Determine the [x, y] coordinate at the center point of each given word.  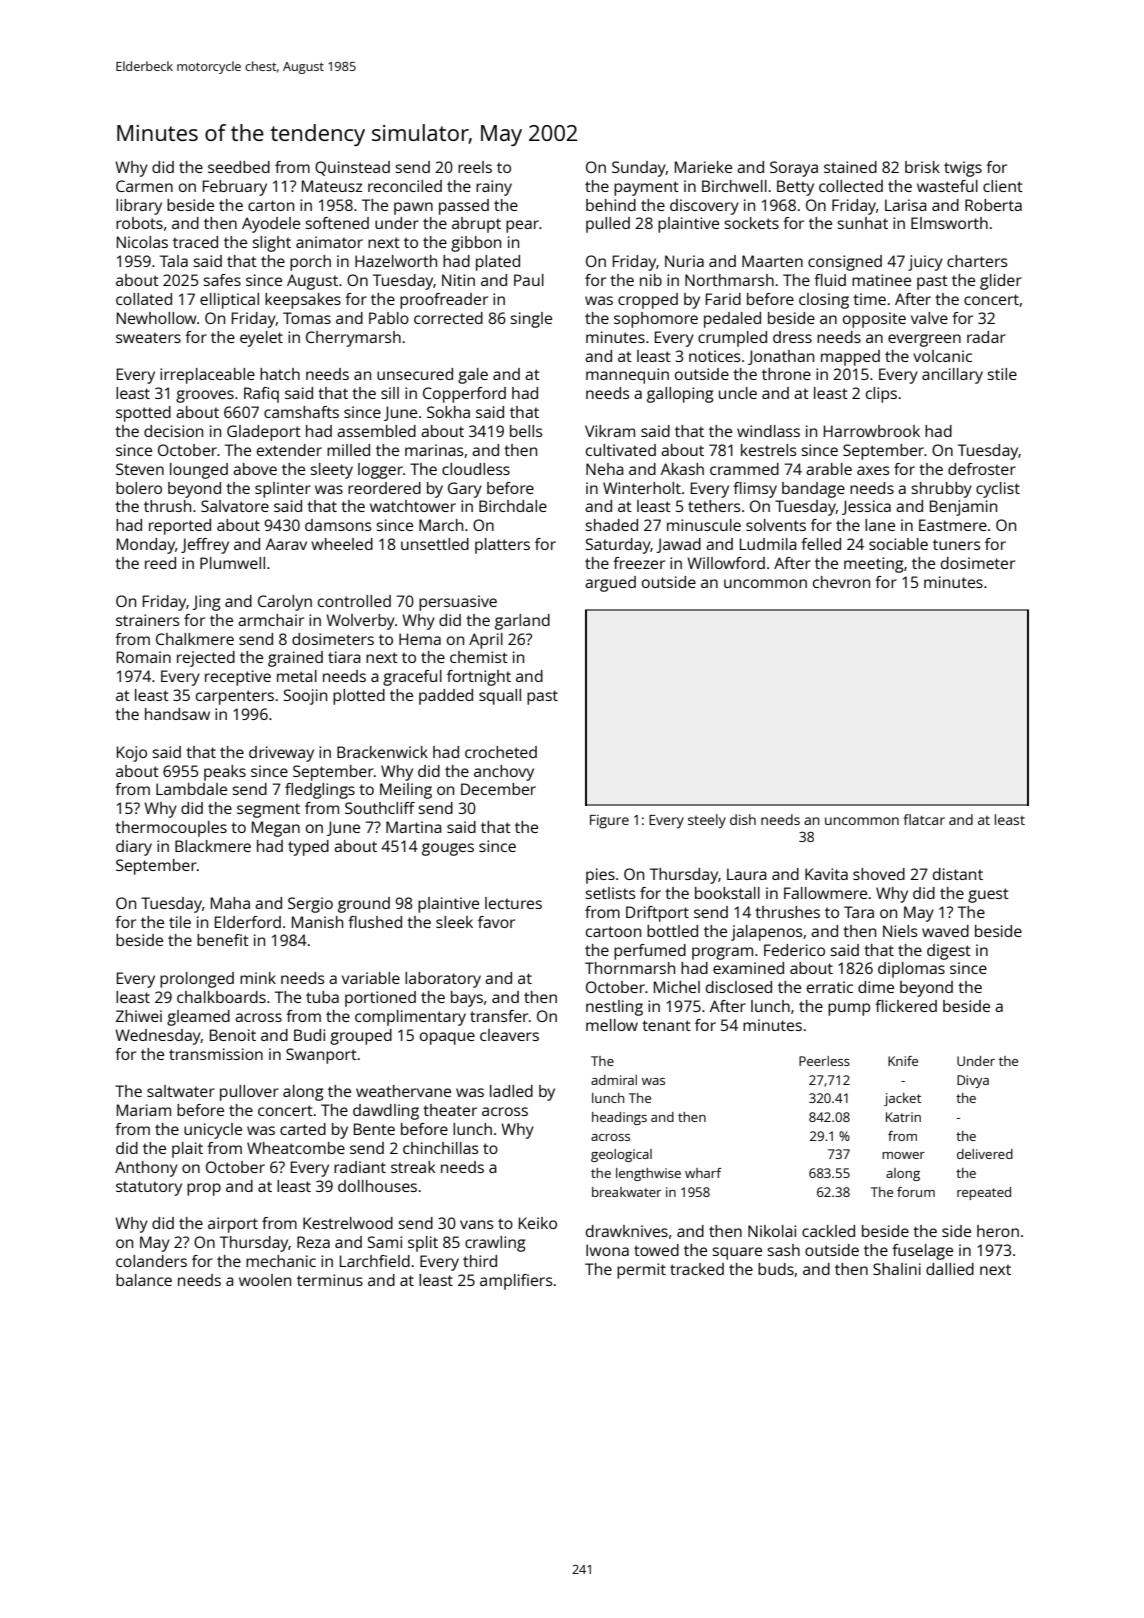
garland [522, 622]
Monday [146, 546]
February [235, 188]
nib [651, 280]
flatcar [924, 819]
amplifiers [516, 1282]
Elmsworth [949, 223]
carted [303, 1129]
